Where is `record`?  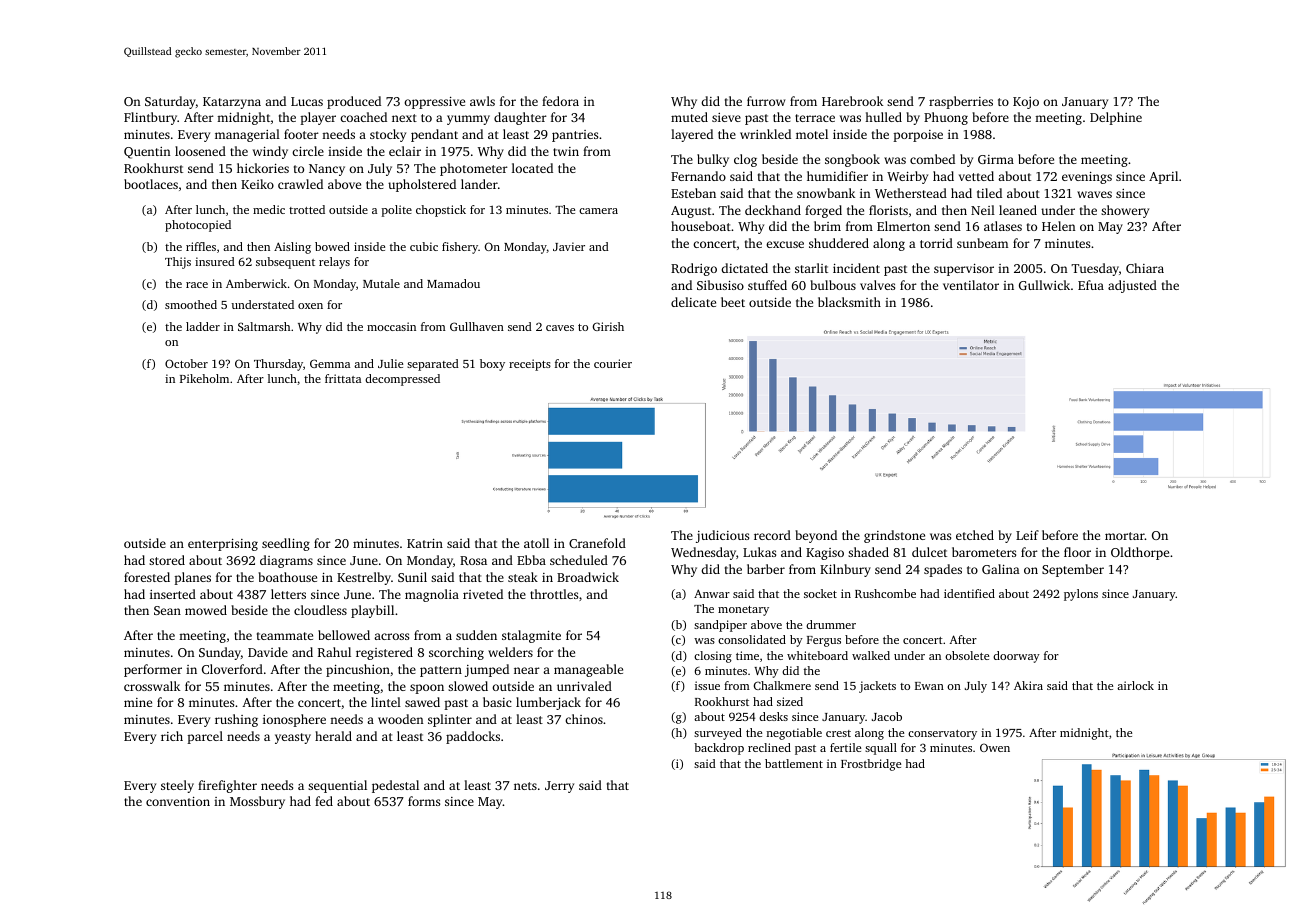 record is located at coordinates (772, 535).
